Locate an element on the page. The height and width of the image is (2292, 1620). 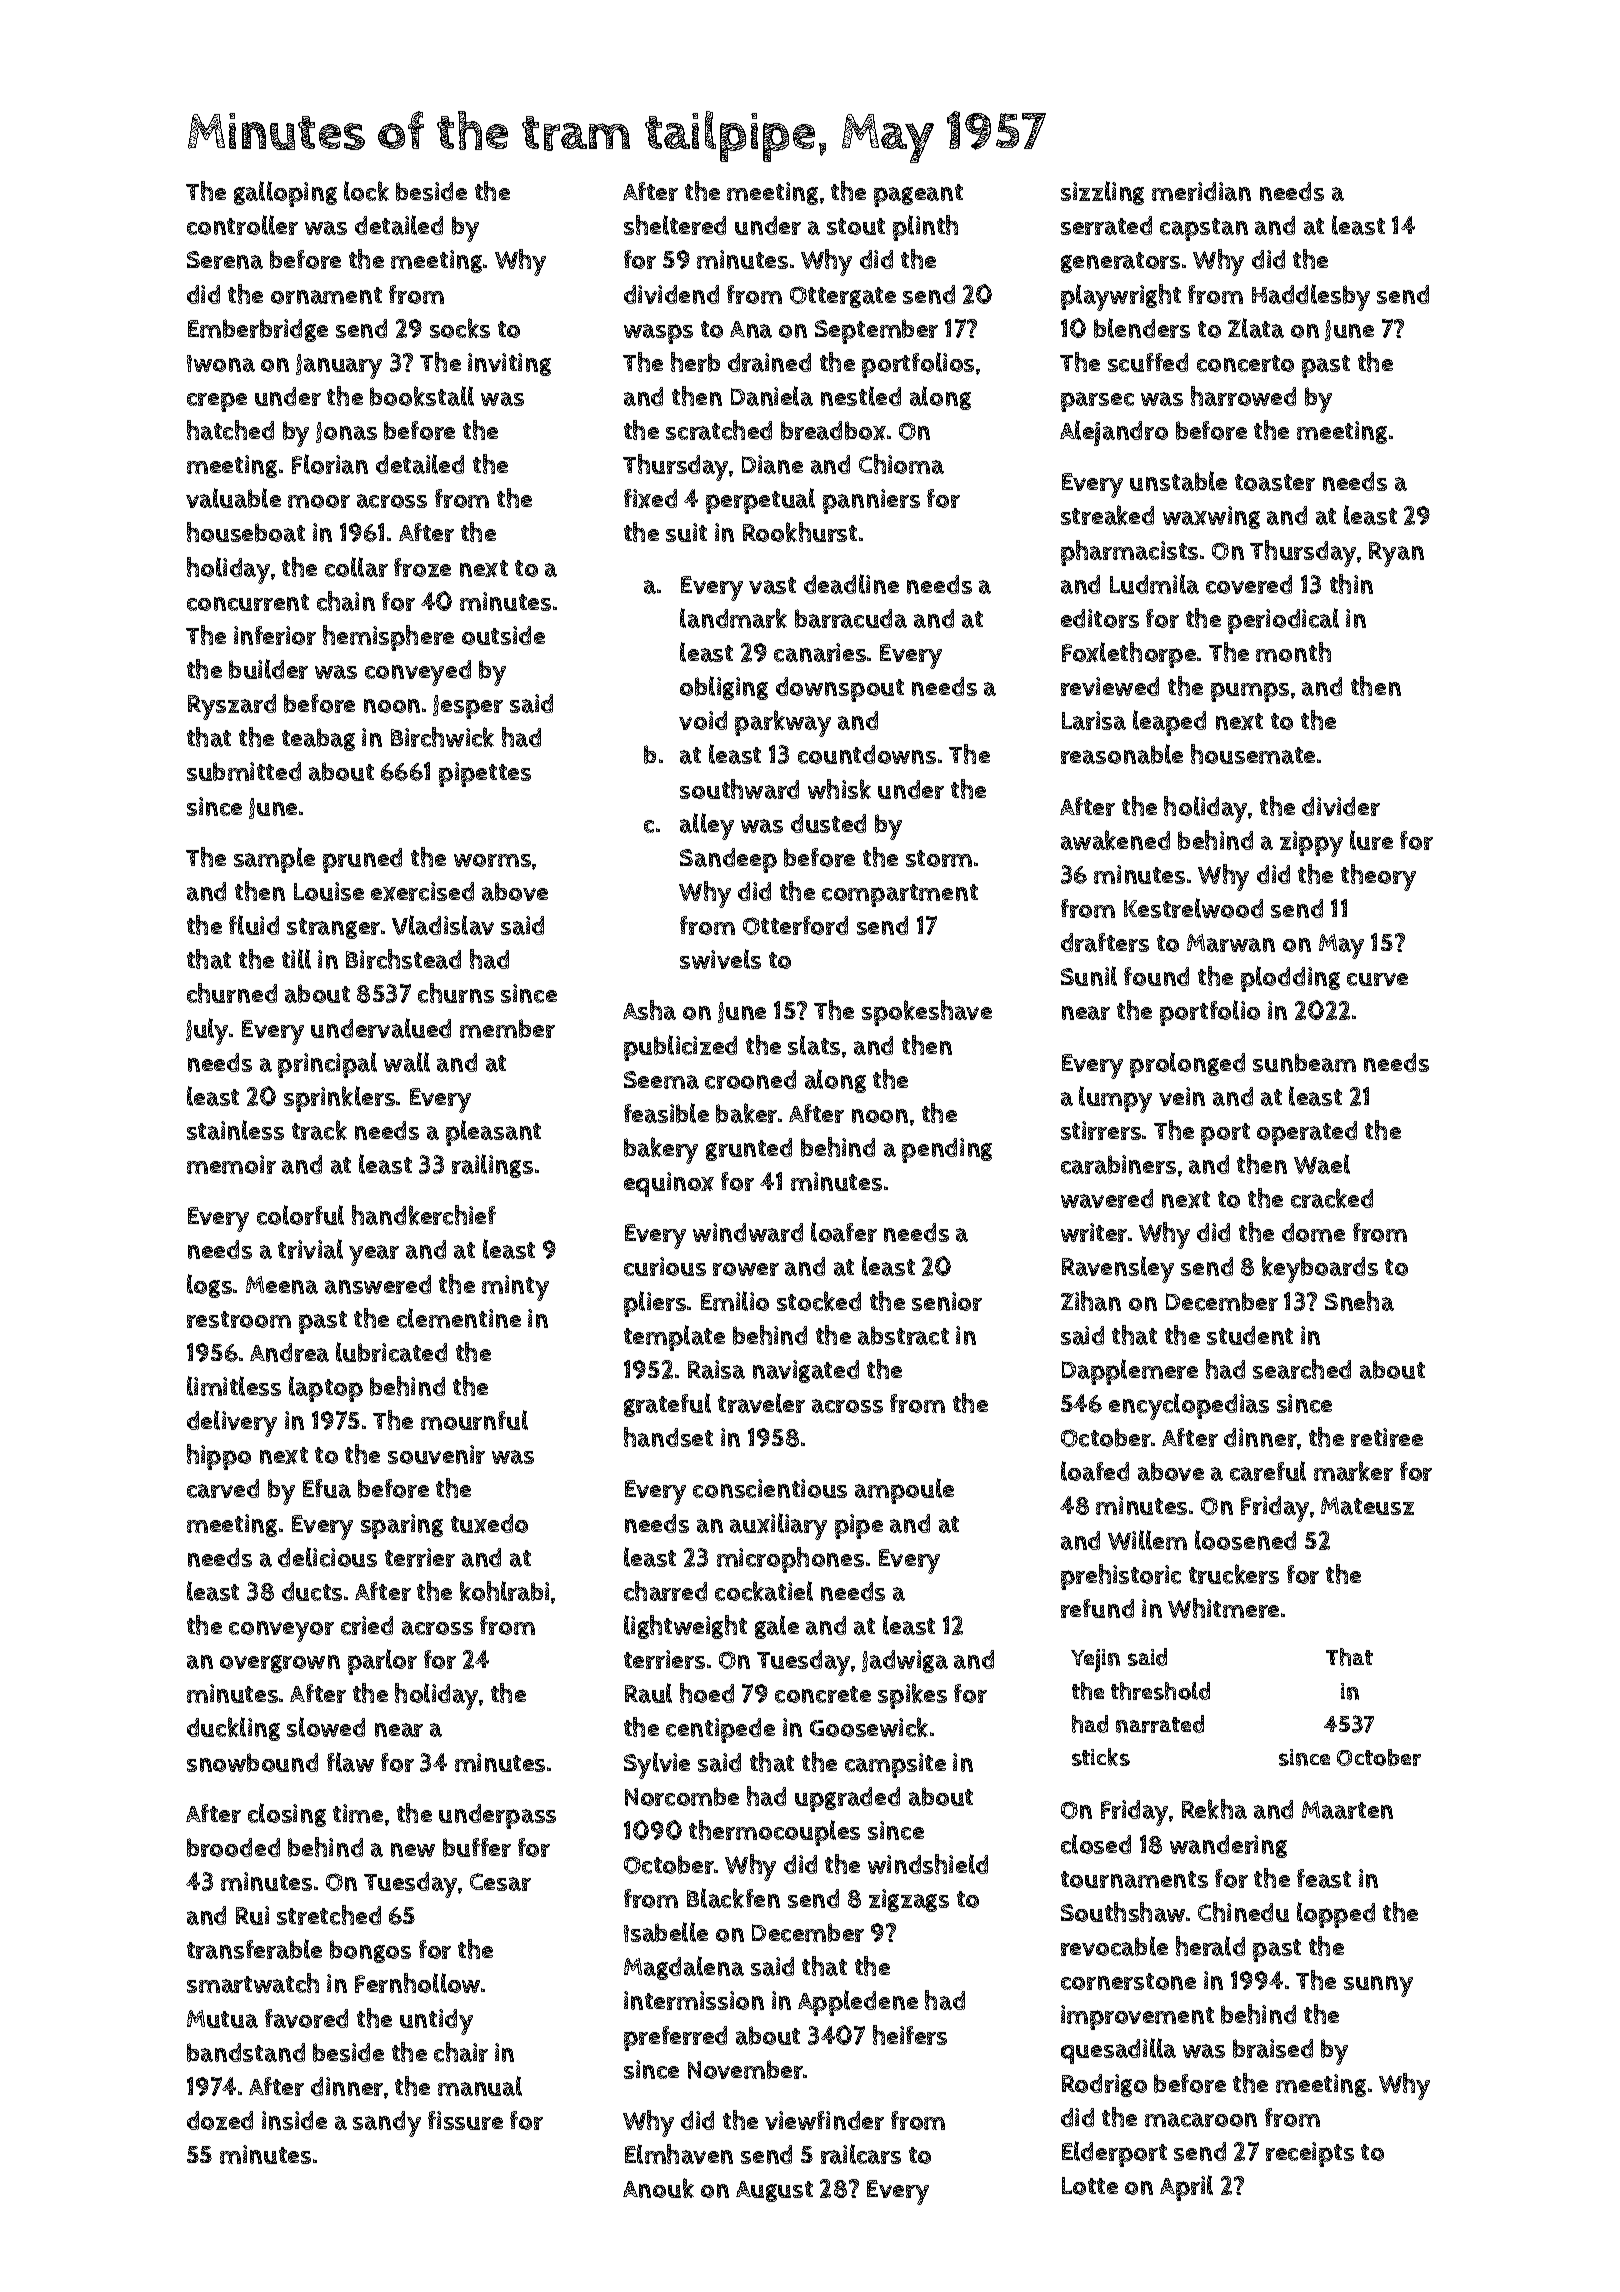
August is located at coordinates (774, 2191).
